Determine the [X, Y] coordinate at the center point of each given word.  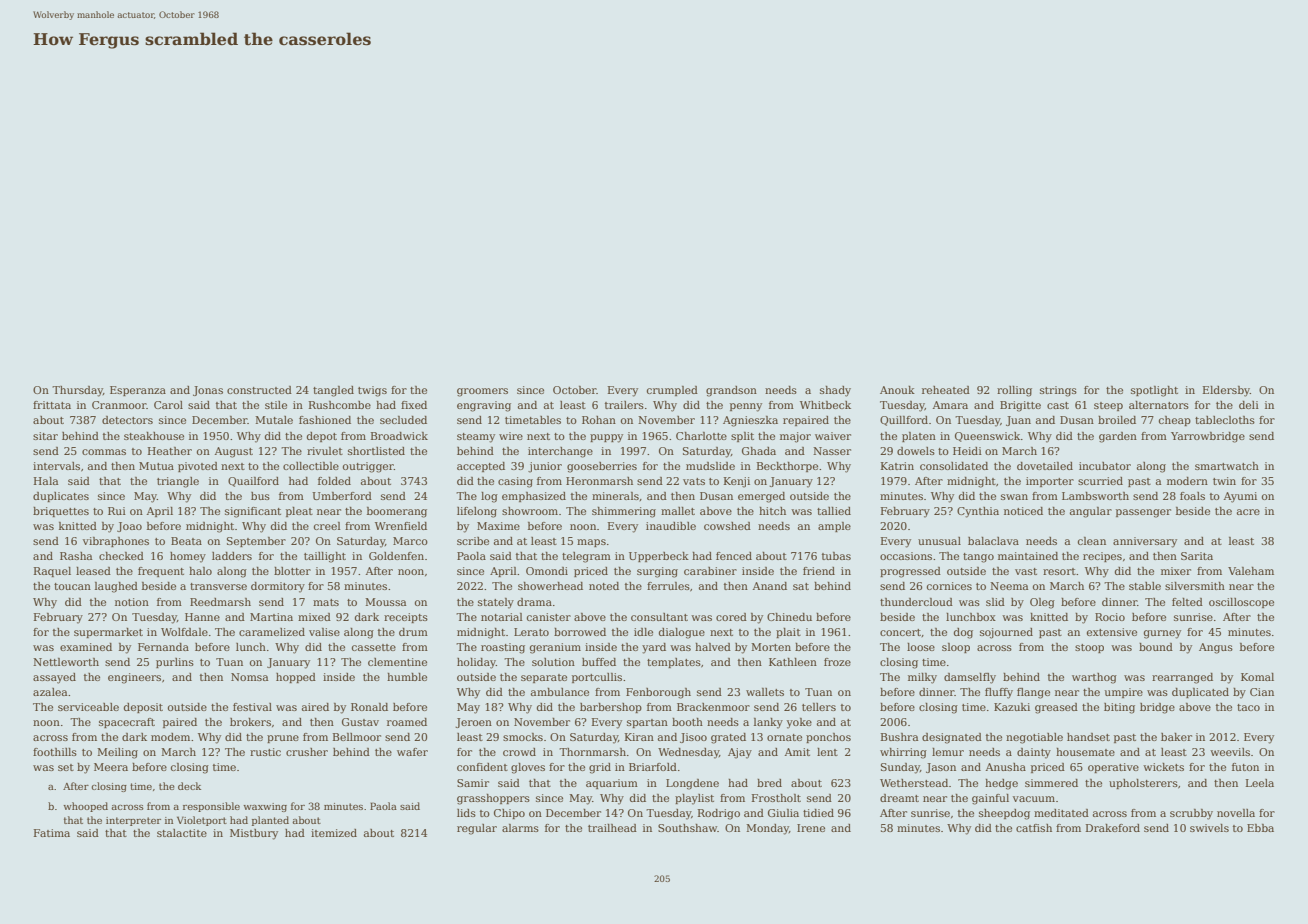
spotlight [1154, 391]
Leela [1260, 783]
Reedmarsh [220, 602]
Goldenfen [396, 556]
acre [1248, 512]
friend [819, 571]
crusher [307, 752]
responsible [211, 807]
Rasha [76, 556]
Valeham [1251, 571]
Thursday [77, 391]
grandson [731, 391]
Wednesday [688, 753]
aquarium [612, 784]
